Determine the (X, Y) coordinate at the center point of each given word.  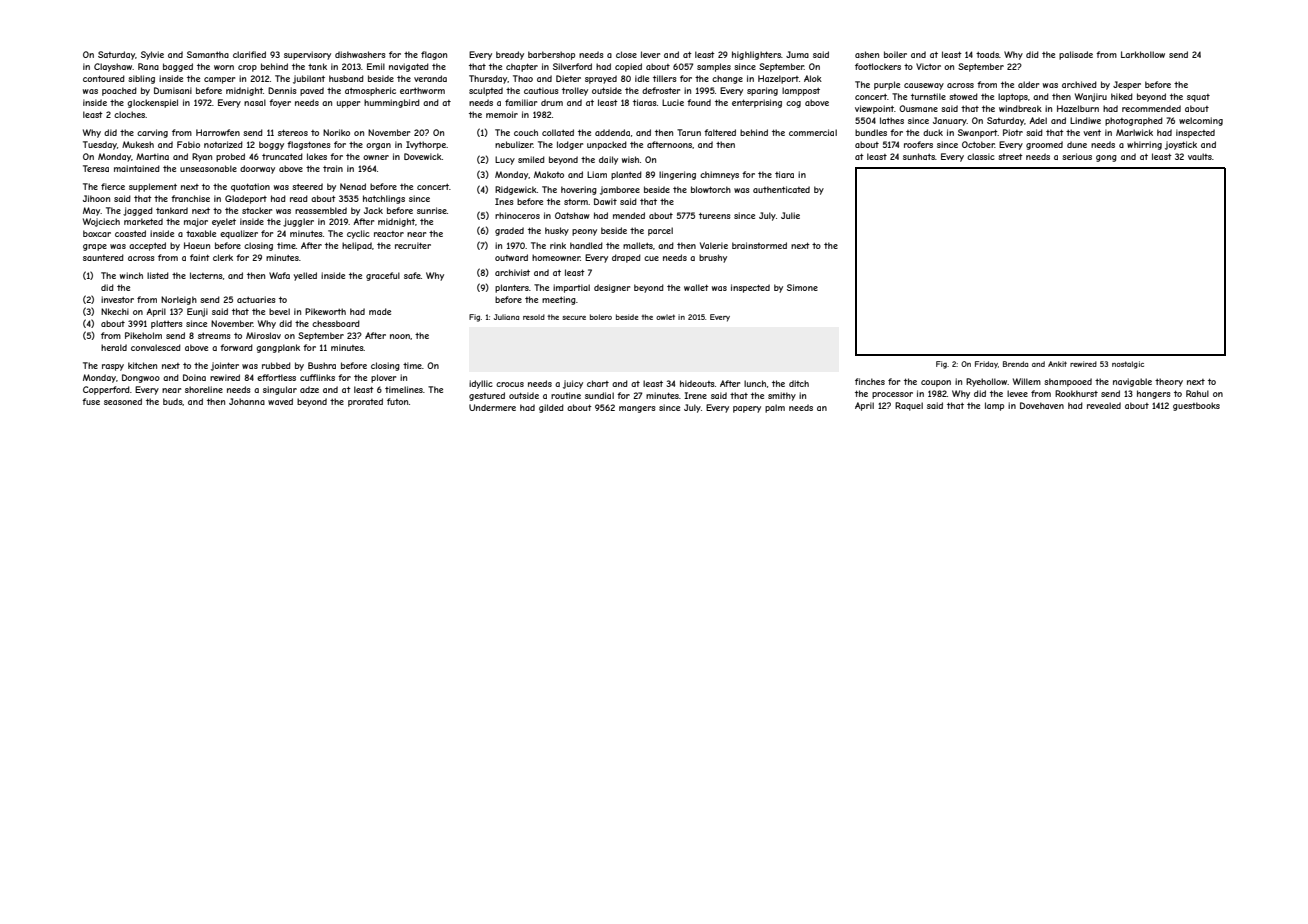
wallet (696, 287)
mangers (637, 409)
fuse (91, 401)
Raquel (909, 406)
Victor (928, 66)
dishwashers (360, 54)
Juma (797, 54)
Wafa (279, 275)
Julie (790, 215)
